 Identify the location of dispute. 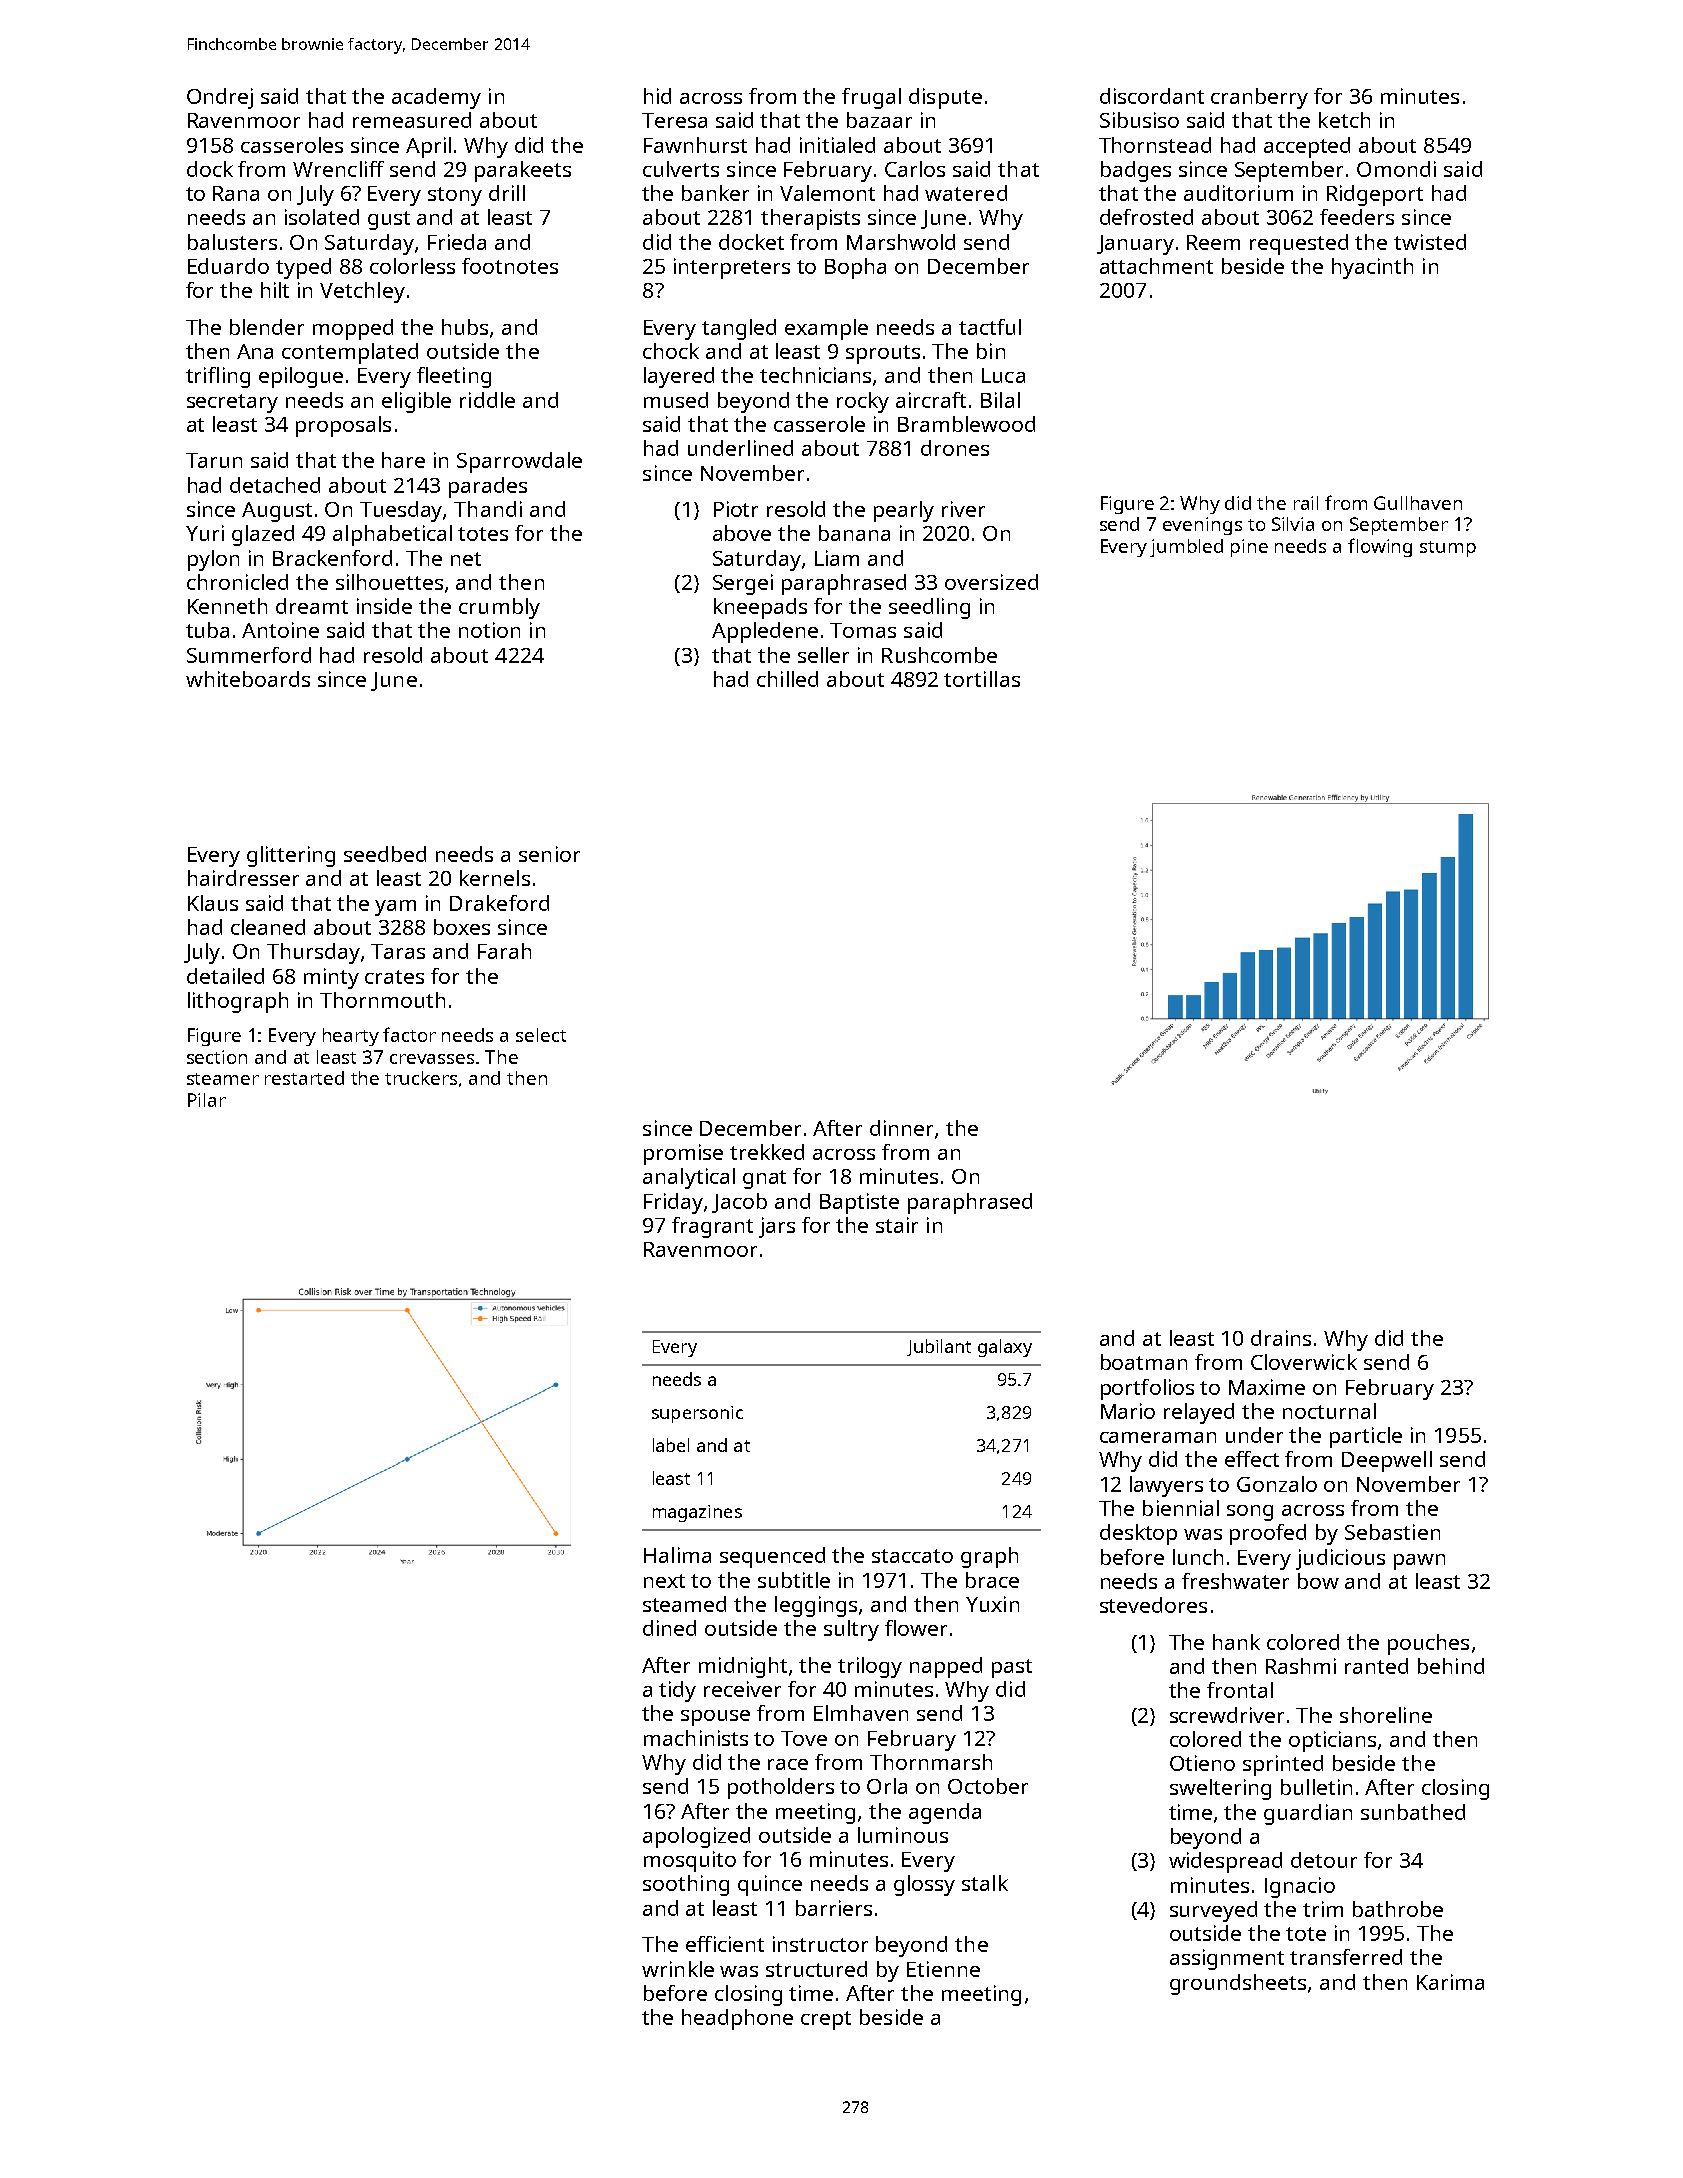
(945, 98).
